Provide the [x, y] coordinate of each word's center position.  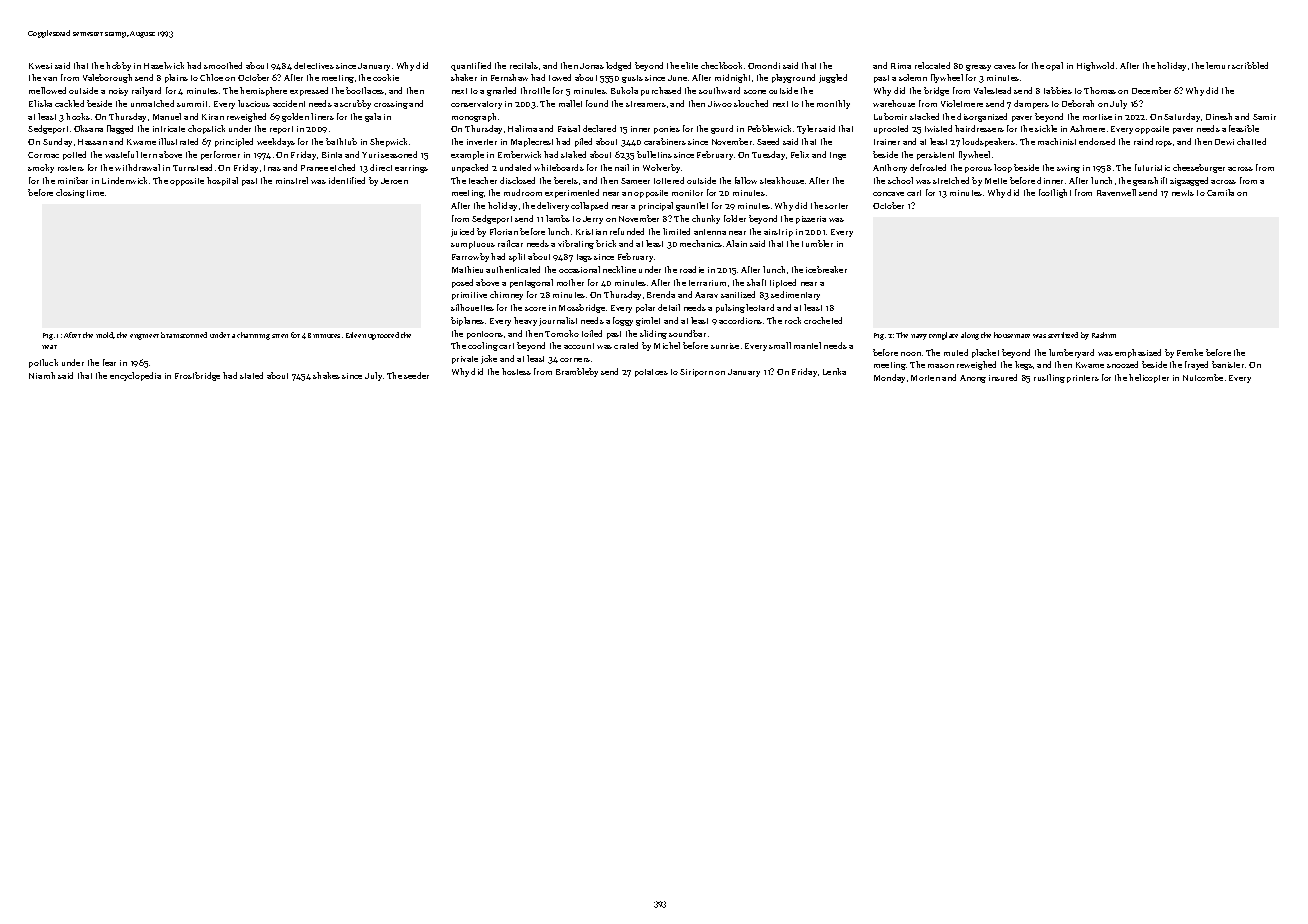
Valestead [992, 90]
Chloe [211, 77]
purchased [661, 91]
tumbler [817, 243]
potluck [43, 363]
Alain [736, 243]
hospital [222, 181]
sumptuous [473, 245]
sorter [836, 206]
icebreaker [826, 269]
